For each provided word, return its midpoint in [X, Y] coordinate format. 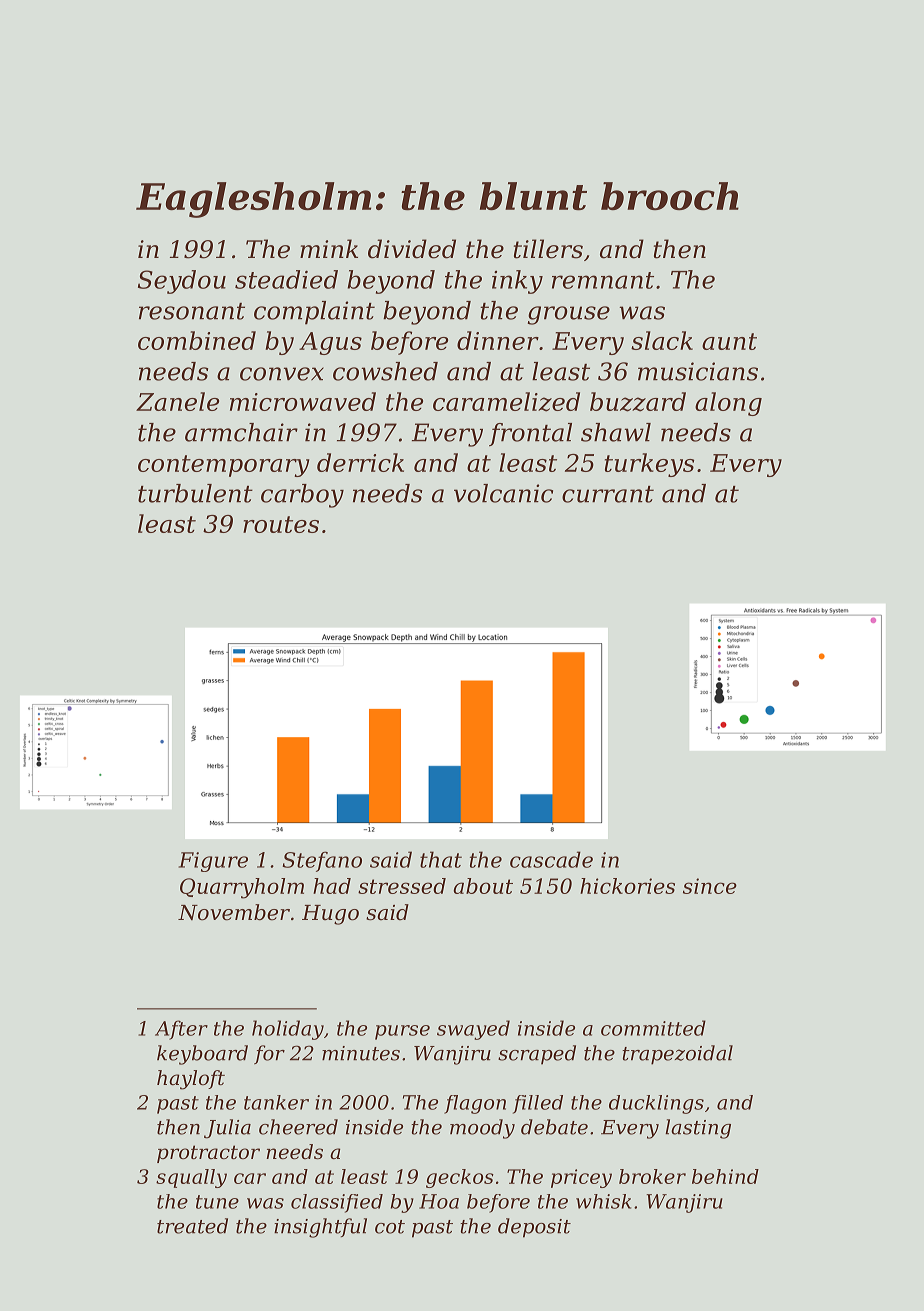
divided [412, 249]
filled [538, 1104]
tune [217, 1202]
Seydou [182, 282]
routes [281, 524]
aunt [729, 341]
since [710, 886]
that [441, 859]
